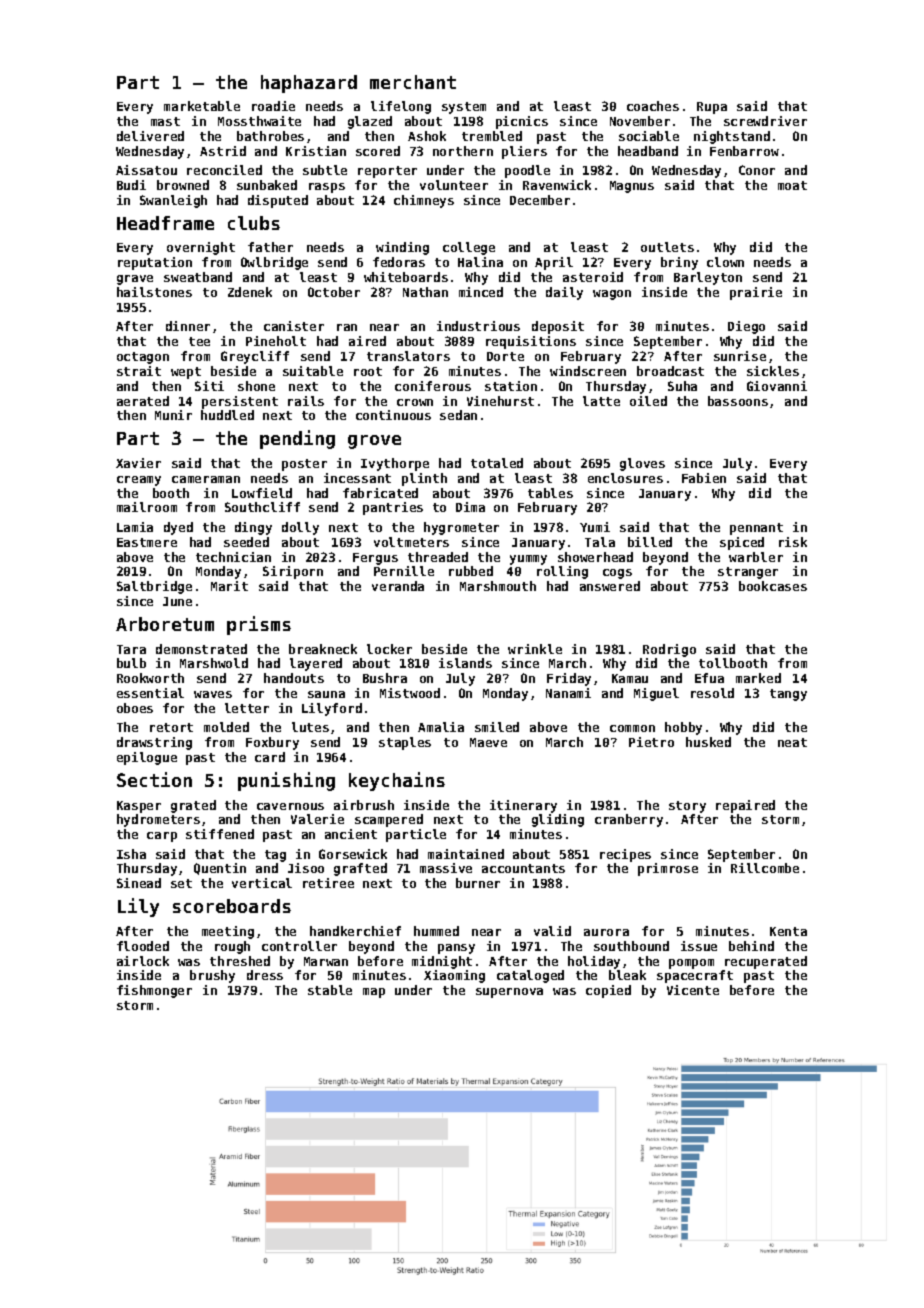 This screenshot has height=1308, width=924. I want to click on Saltbridge, so click(154, 587).
